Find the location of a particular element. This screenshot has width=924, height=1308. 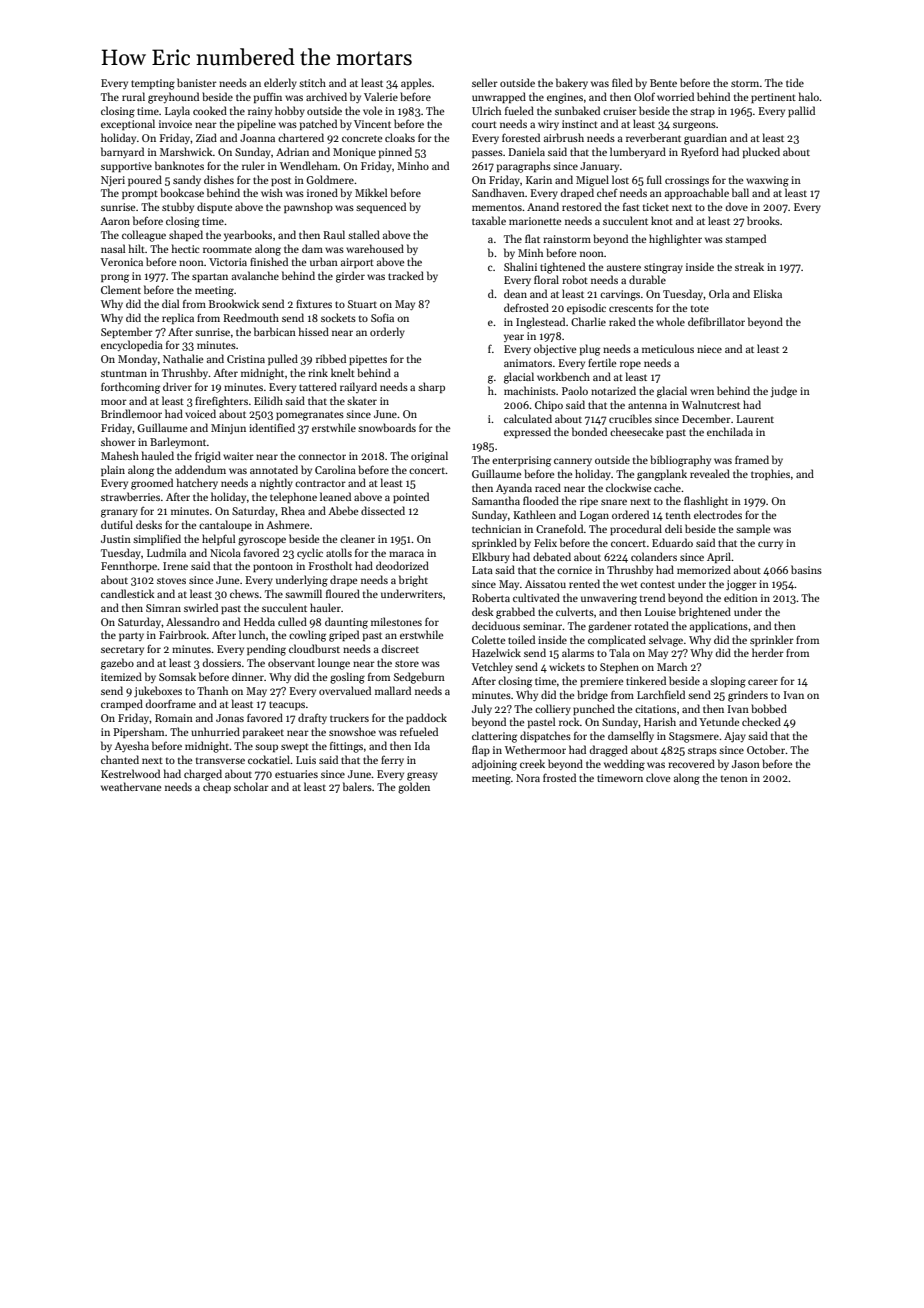

ball is located at coordinates (740, 192).
